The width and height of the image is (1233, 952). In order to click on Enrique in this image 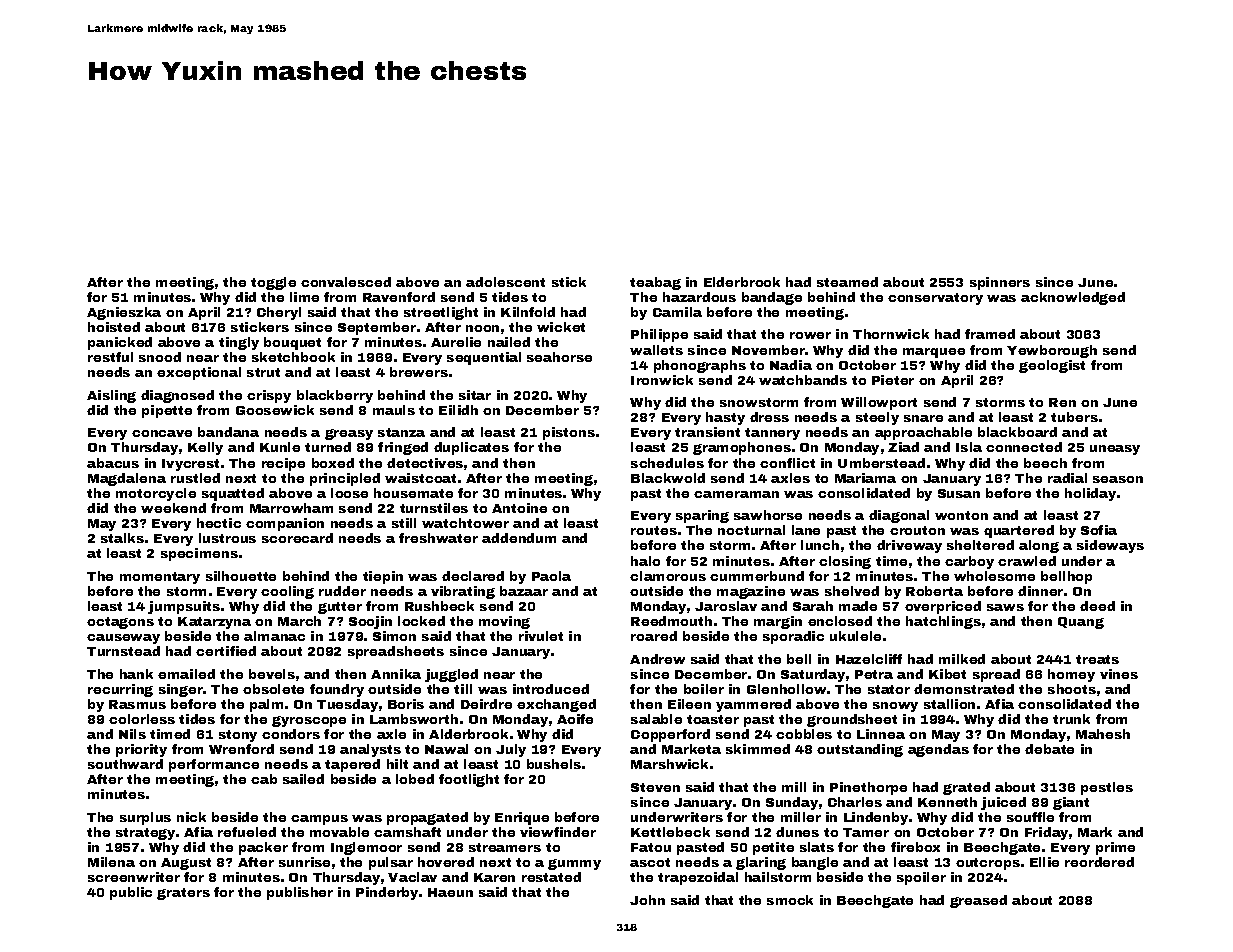, I will do `click(522, 818)`.
